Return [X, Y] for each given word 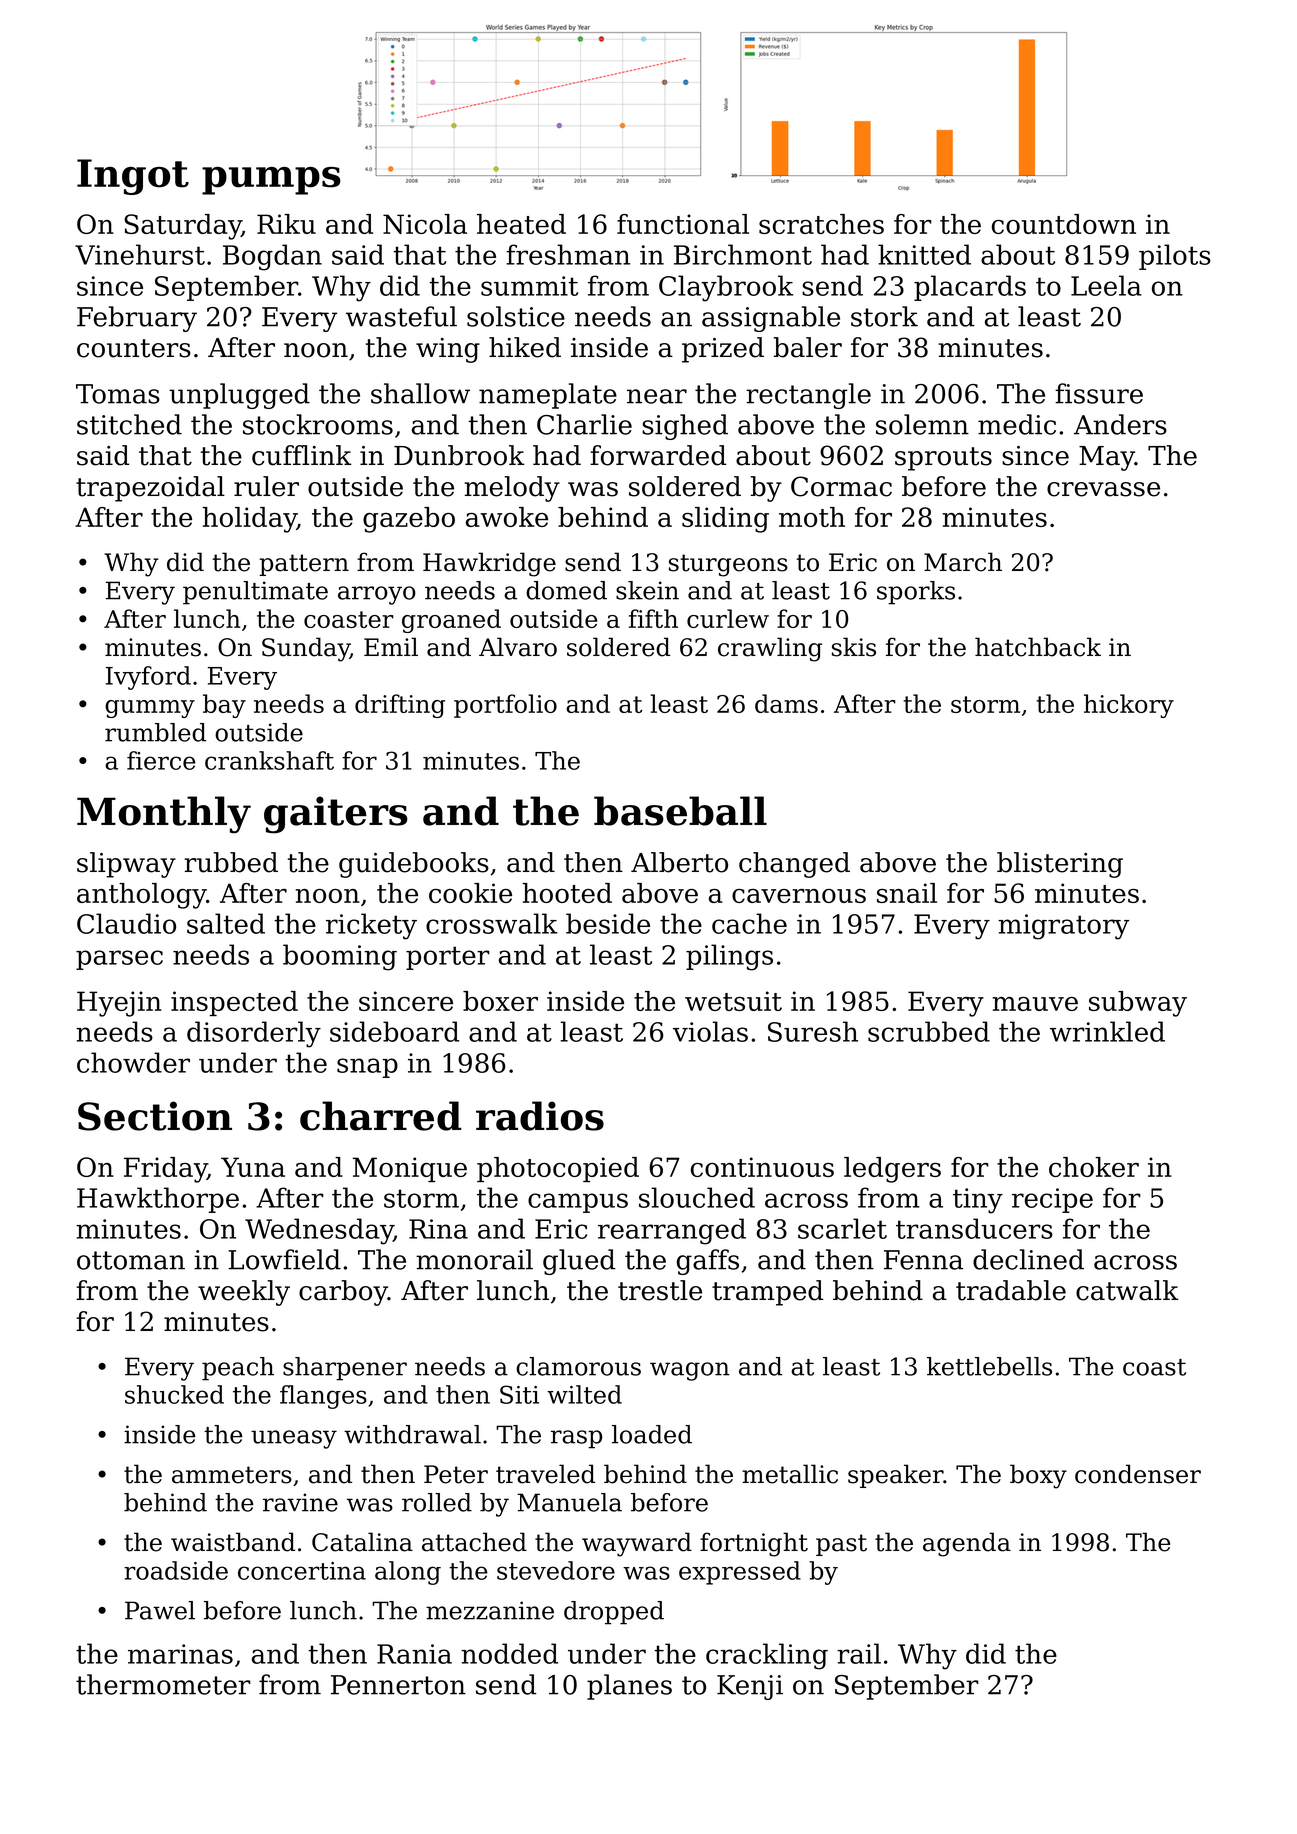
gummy [150, 709]
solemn [922, 424]
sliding [725, 520]
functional [683, 224]
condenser [1138, 1474]
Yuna [253, 1167]
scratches [821, 224]
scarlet [842, 1228]
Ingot [133, 177]
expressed [740, 1573]
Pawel [160, 1610]
